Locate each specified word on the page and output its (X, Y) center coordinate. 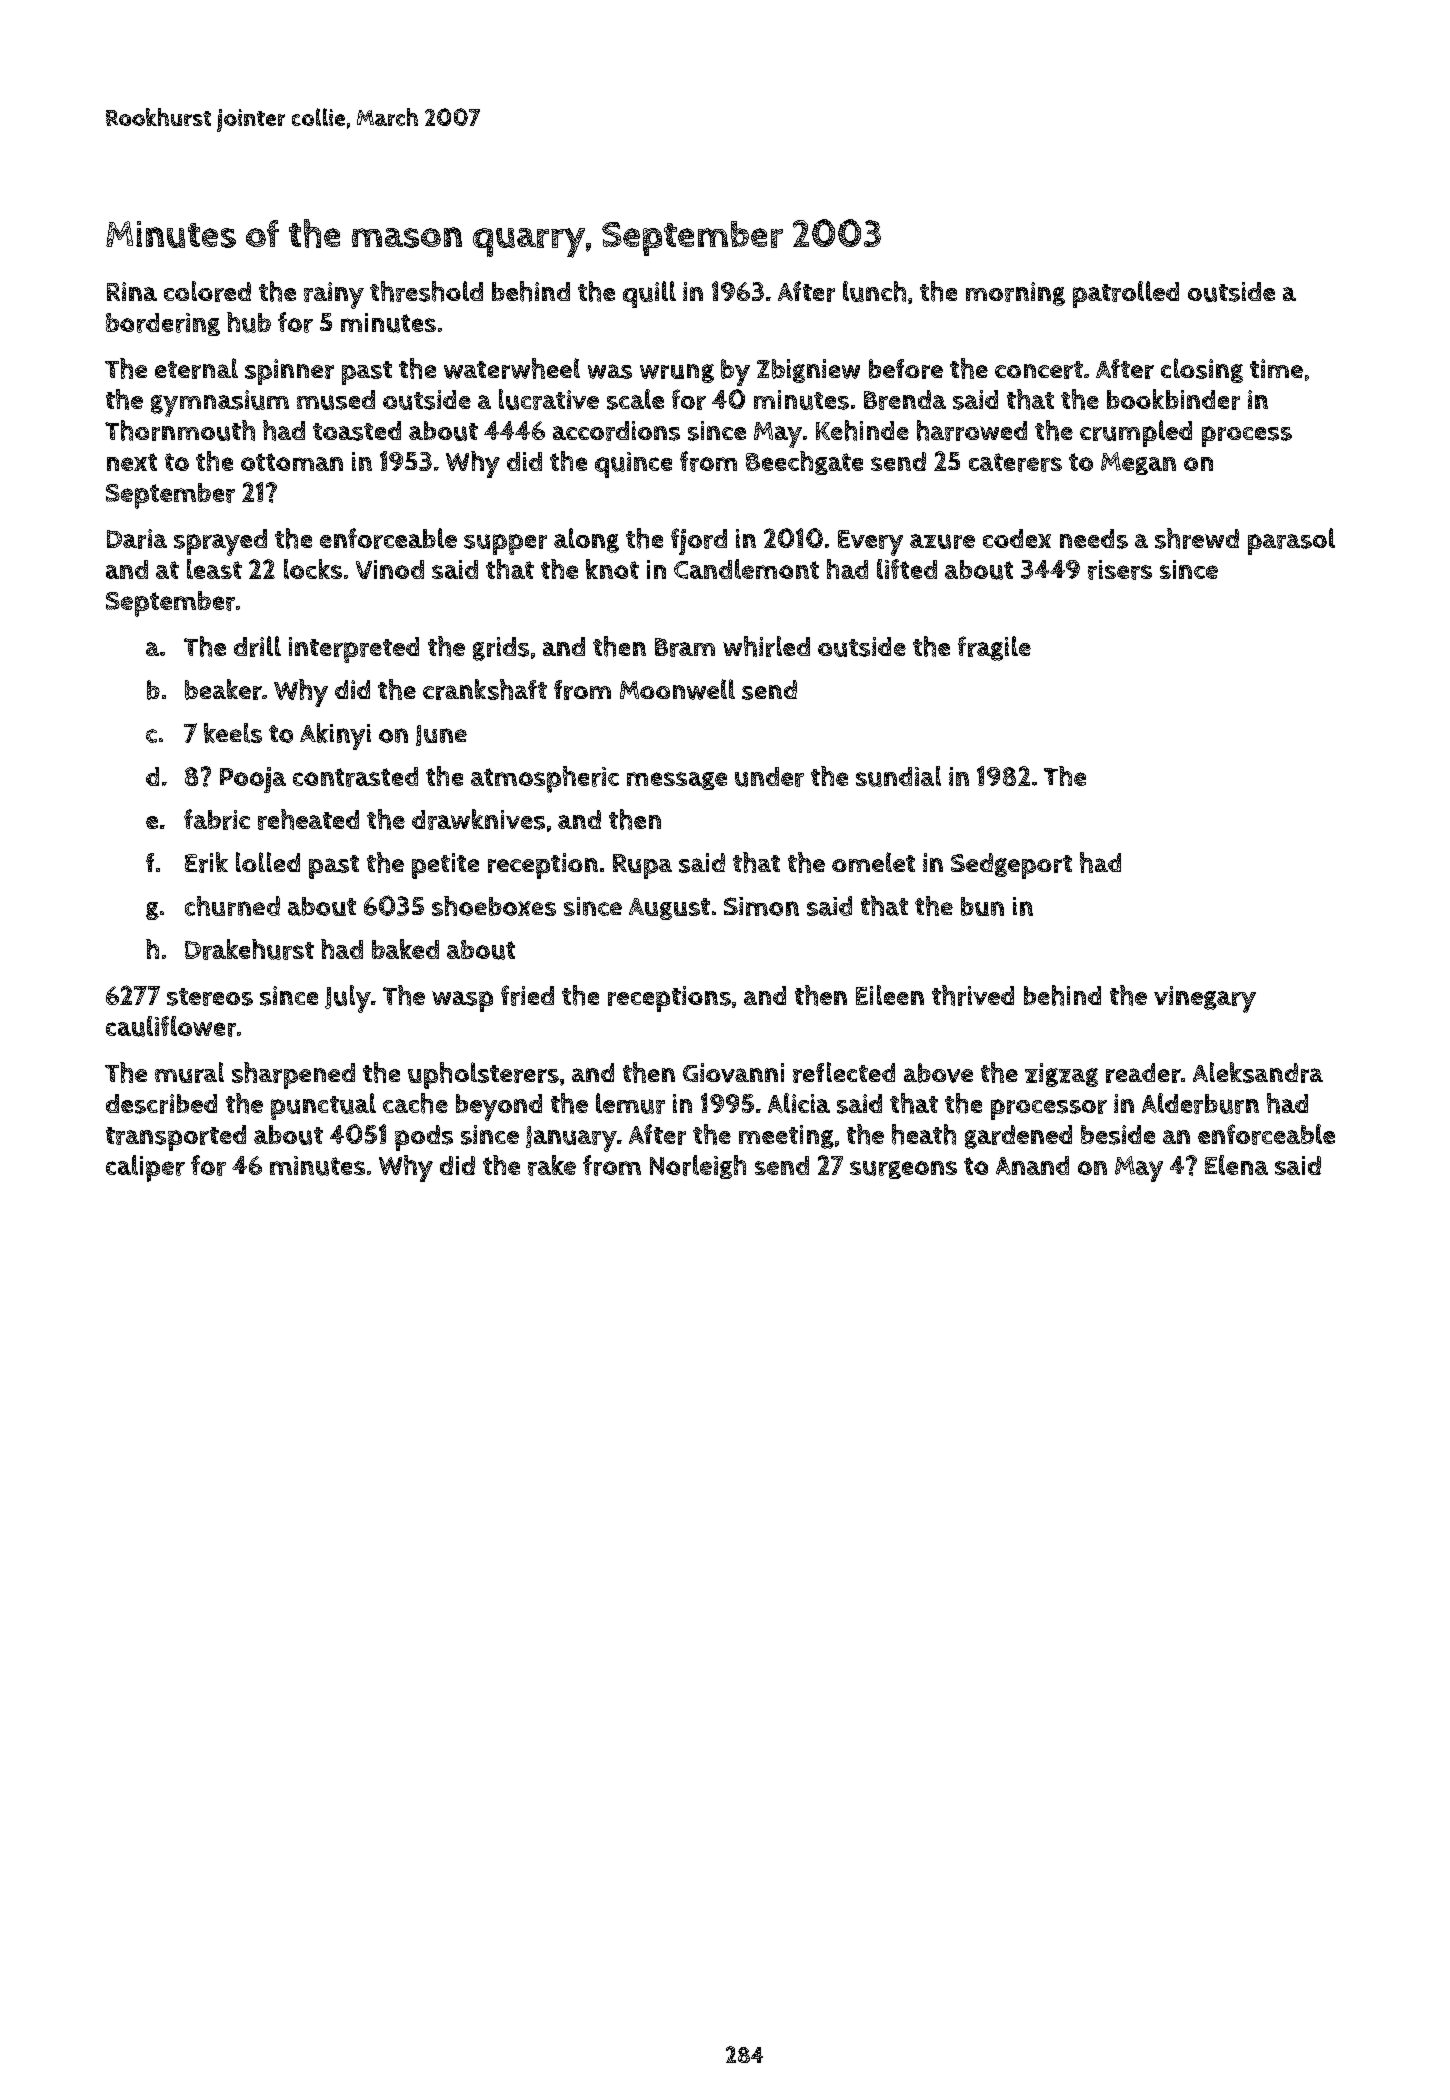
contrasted (355, 777)
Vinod (390, 569)
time (1276, 368)
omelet (873, 862)
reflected (844, 1072)
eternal (196, 368)
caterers (1015, 462)
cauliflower (171, 1026)
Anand (1032, 1165)
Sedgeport (1011, 866)
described (161, 1104)
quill (649, 294)
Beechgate (804, 463)
